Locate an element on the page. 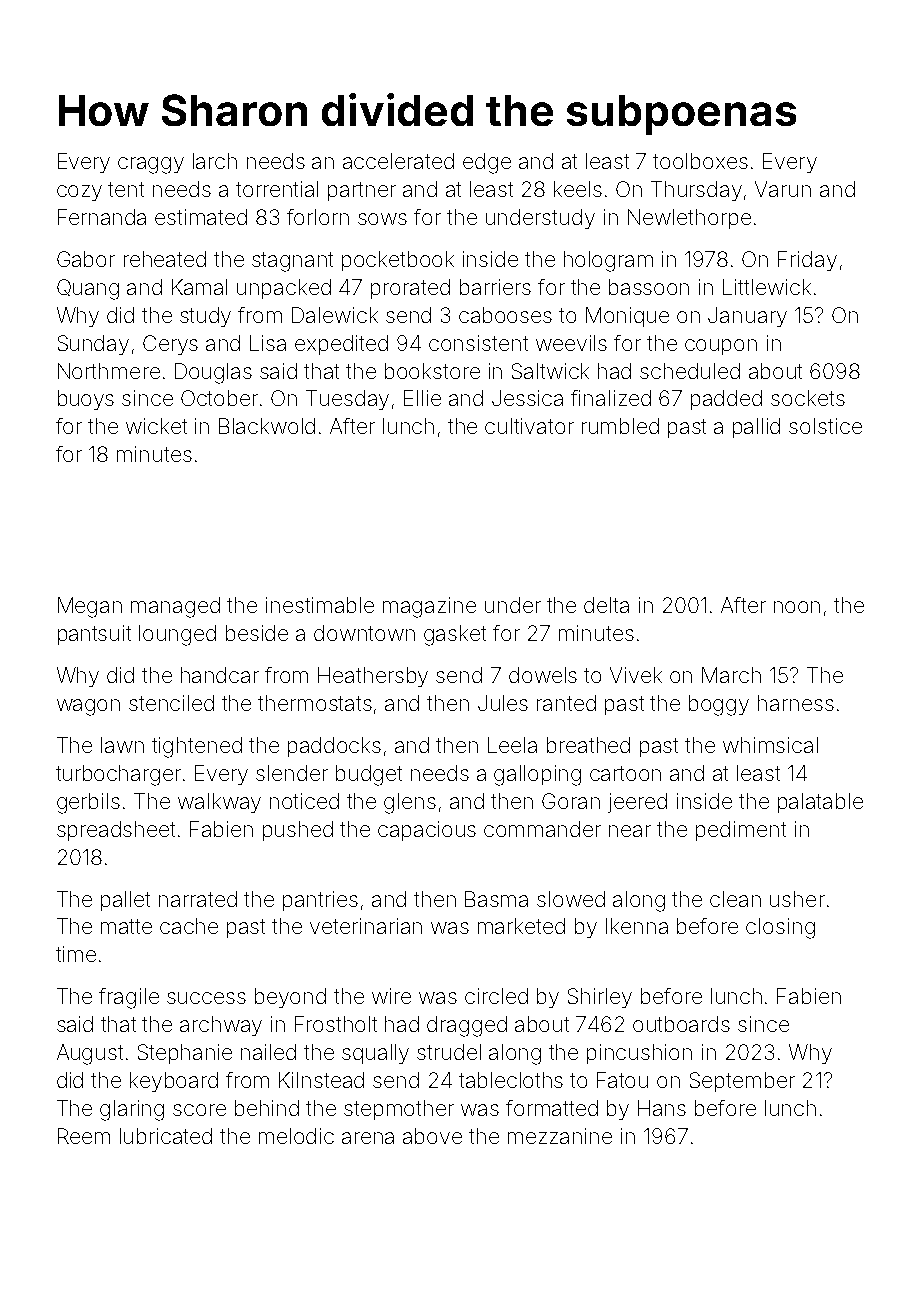 The image size is (924, 1311). January is located at coordinates (747, 317).
